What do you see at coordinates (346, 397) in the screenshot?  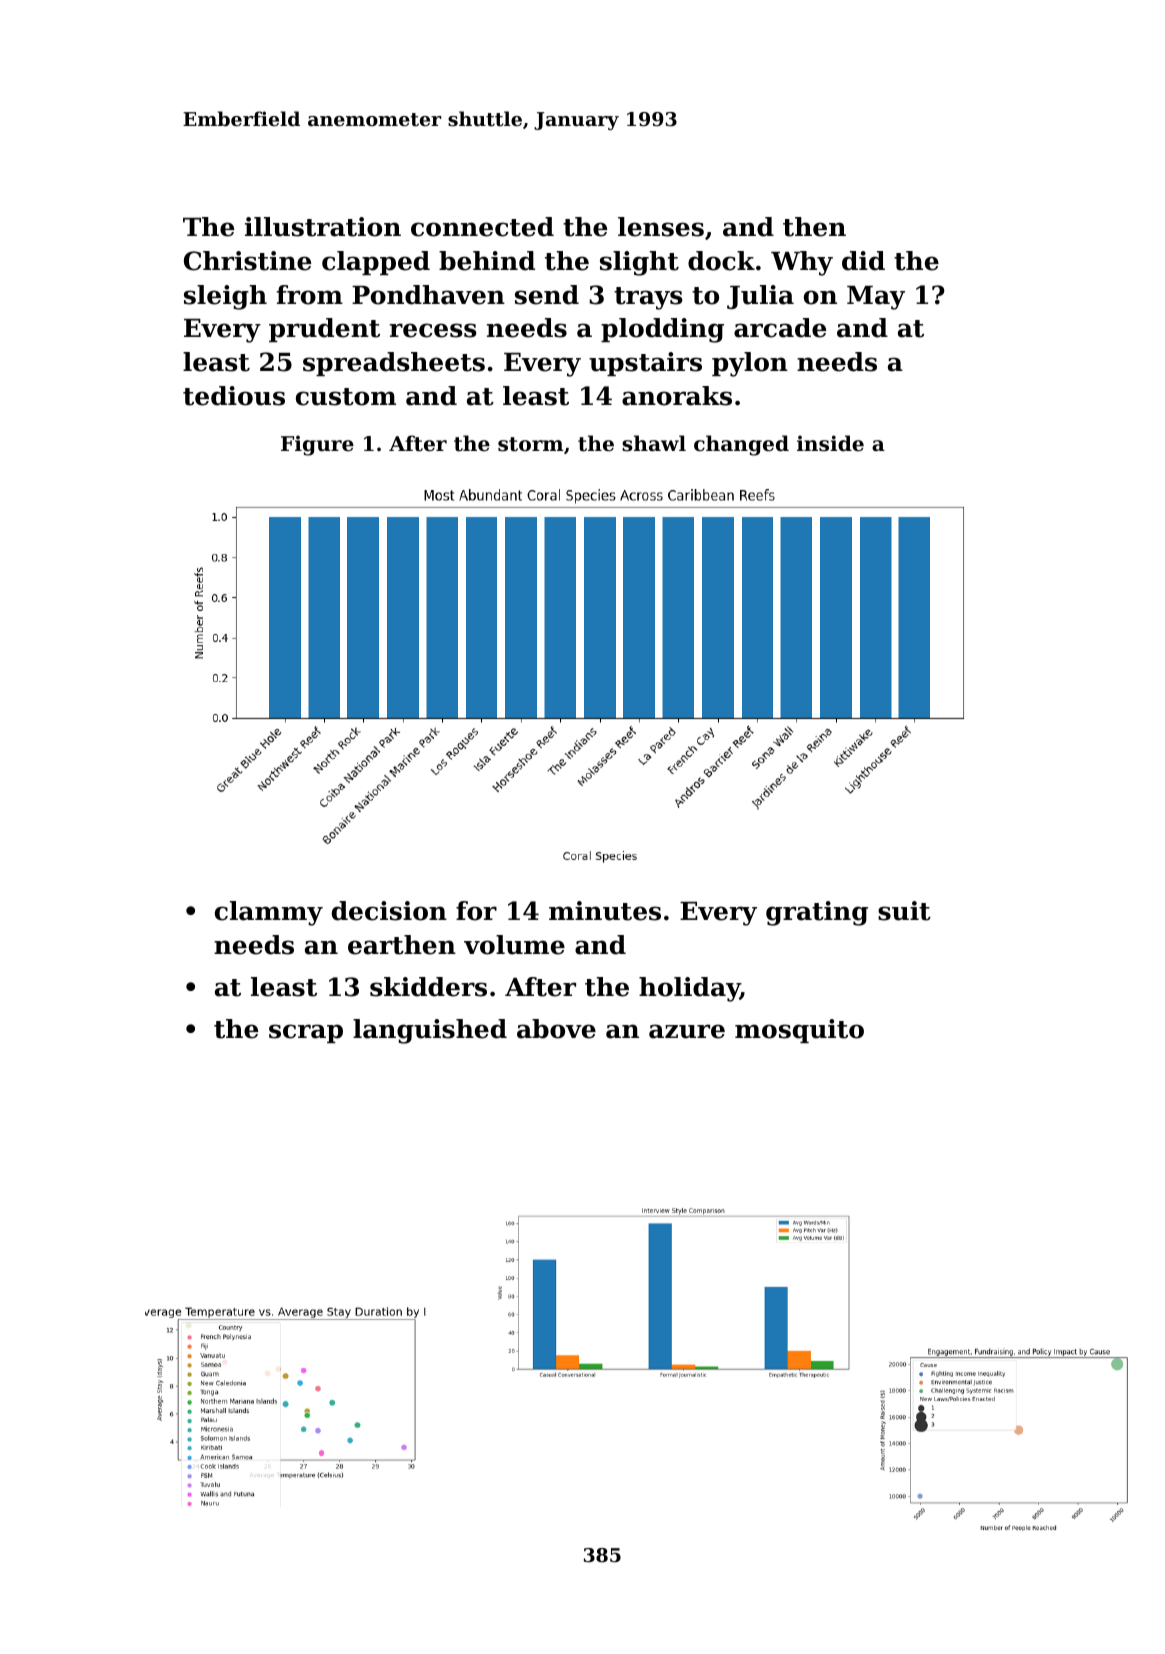 I see `custom` at bounding box center [346, 397].
